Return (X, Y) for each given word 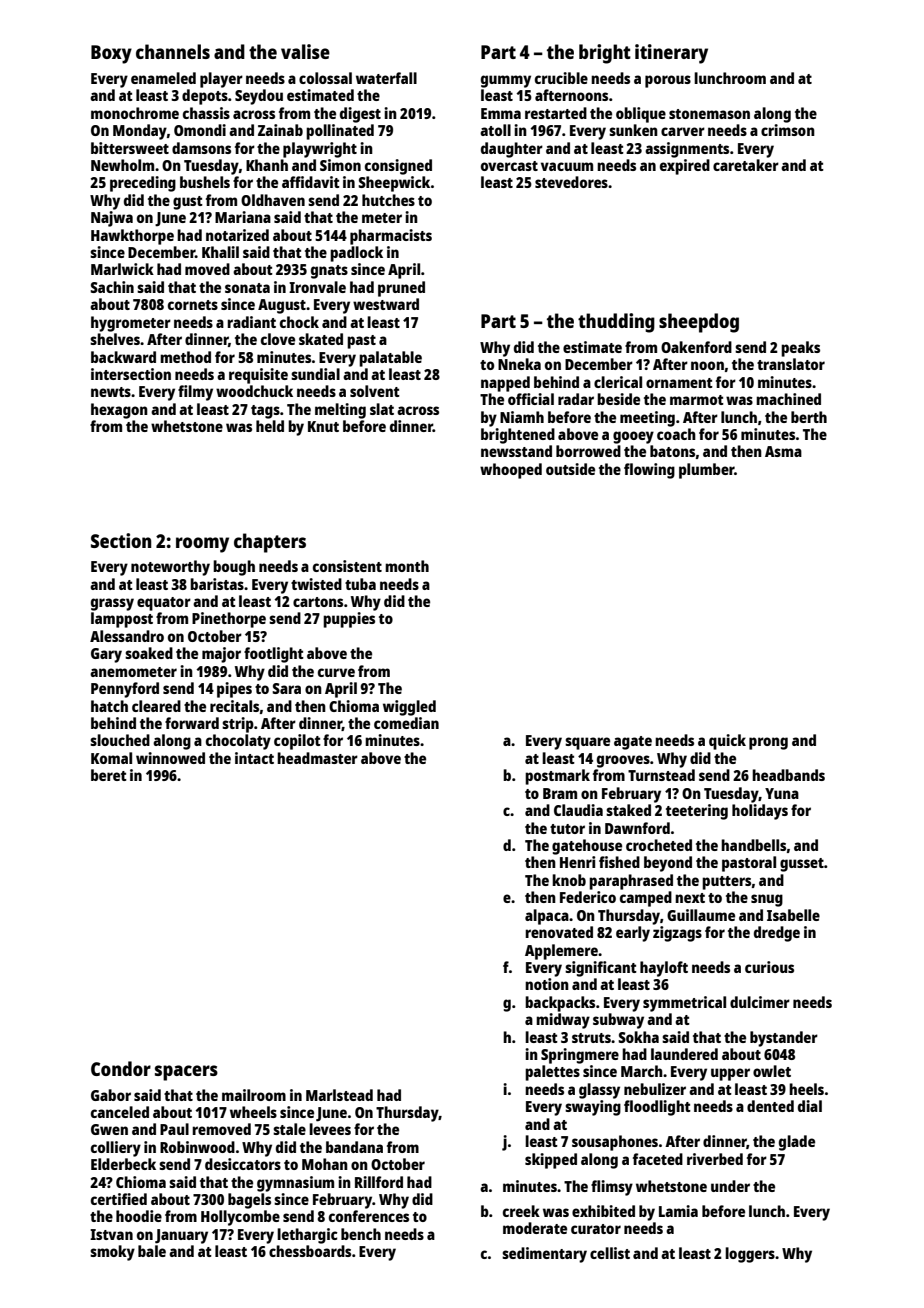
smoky (112, 1253)
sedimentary (544, 1255)
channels (173, 51)
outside (570, 469)
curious (769, 967)
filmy (195, 393)
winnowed (170, 758)
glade (797, 1143)
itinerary (671, 54)
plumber (707, 471)
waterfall (386, 78)
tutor (567, 829)
